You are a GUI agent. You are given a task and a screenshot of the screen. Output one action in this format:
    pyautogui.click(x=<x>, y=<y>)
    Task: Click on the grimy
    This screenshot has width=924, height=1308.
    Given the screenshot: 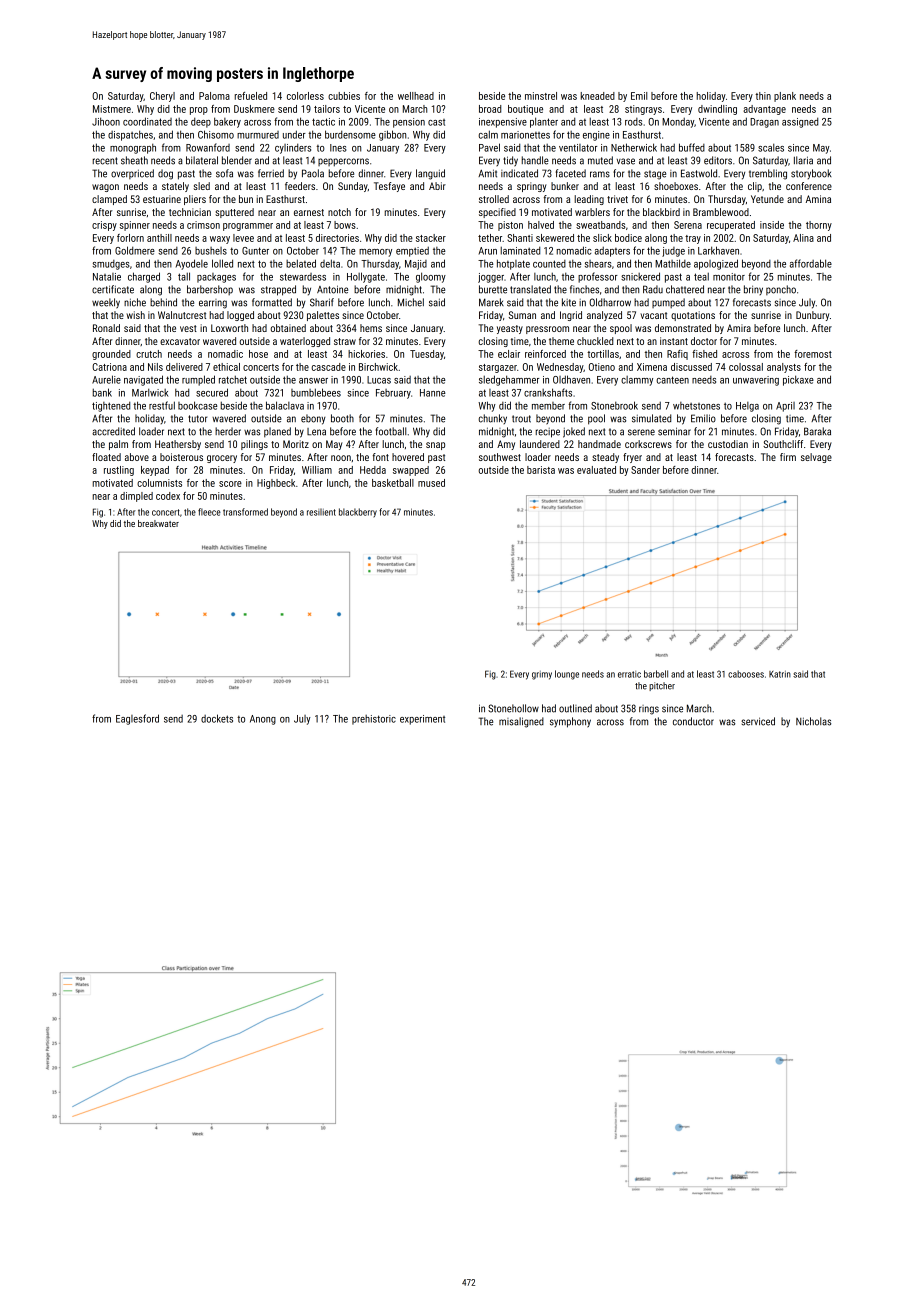 What is the action you would take?
    pyautogui.click(x=542, y=675)
